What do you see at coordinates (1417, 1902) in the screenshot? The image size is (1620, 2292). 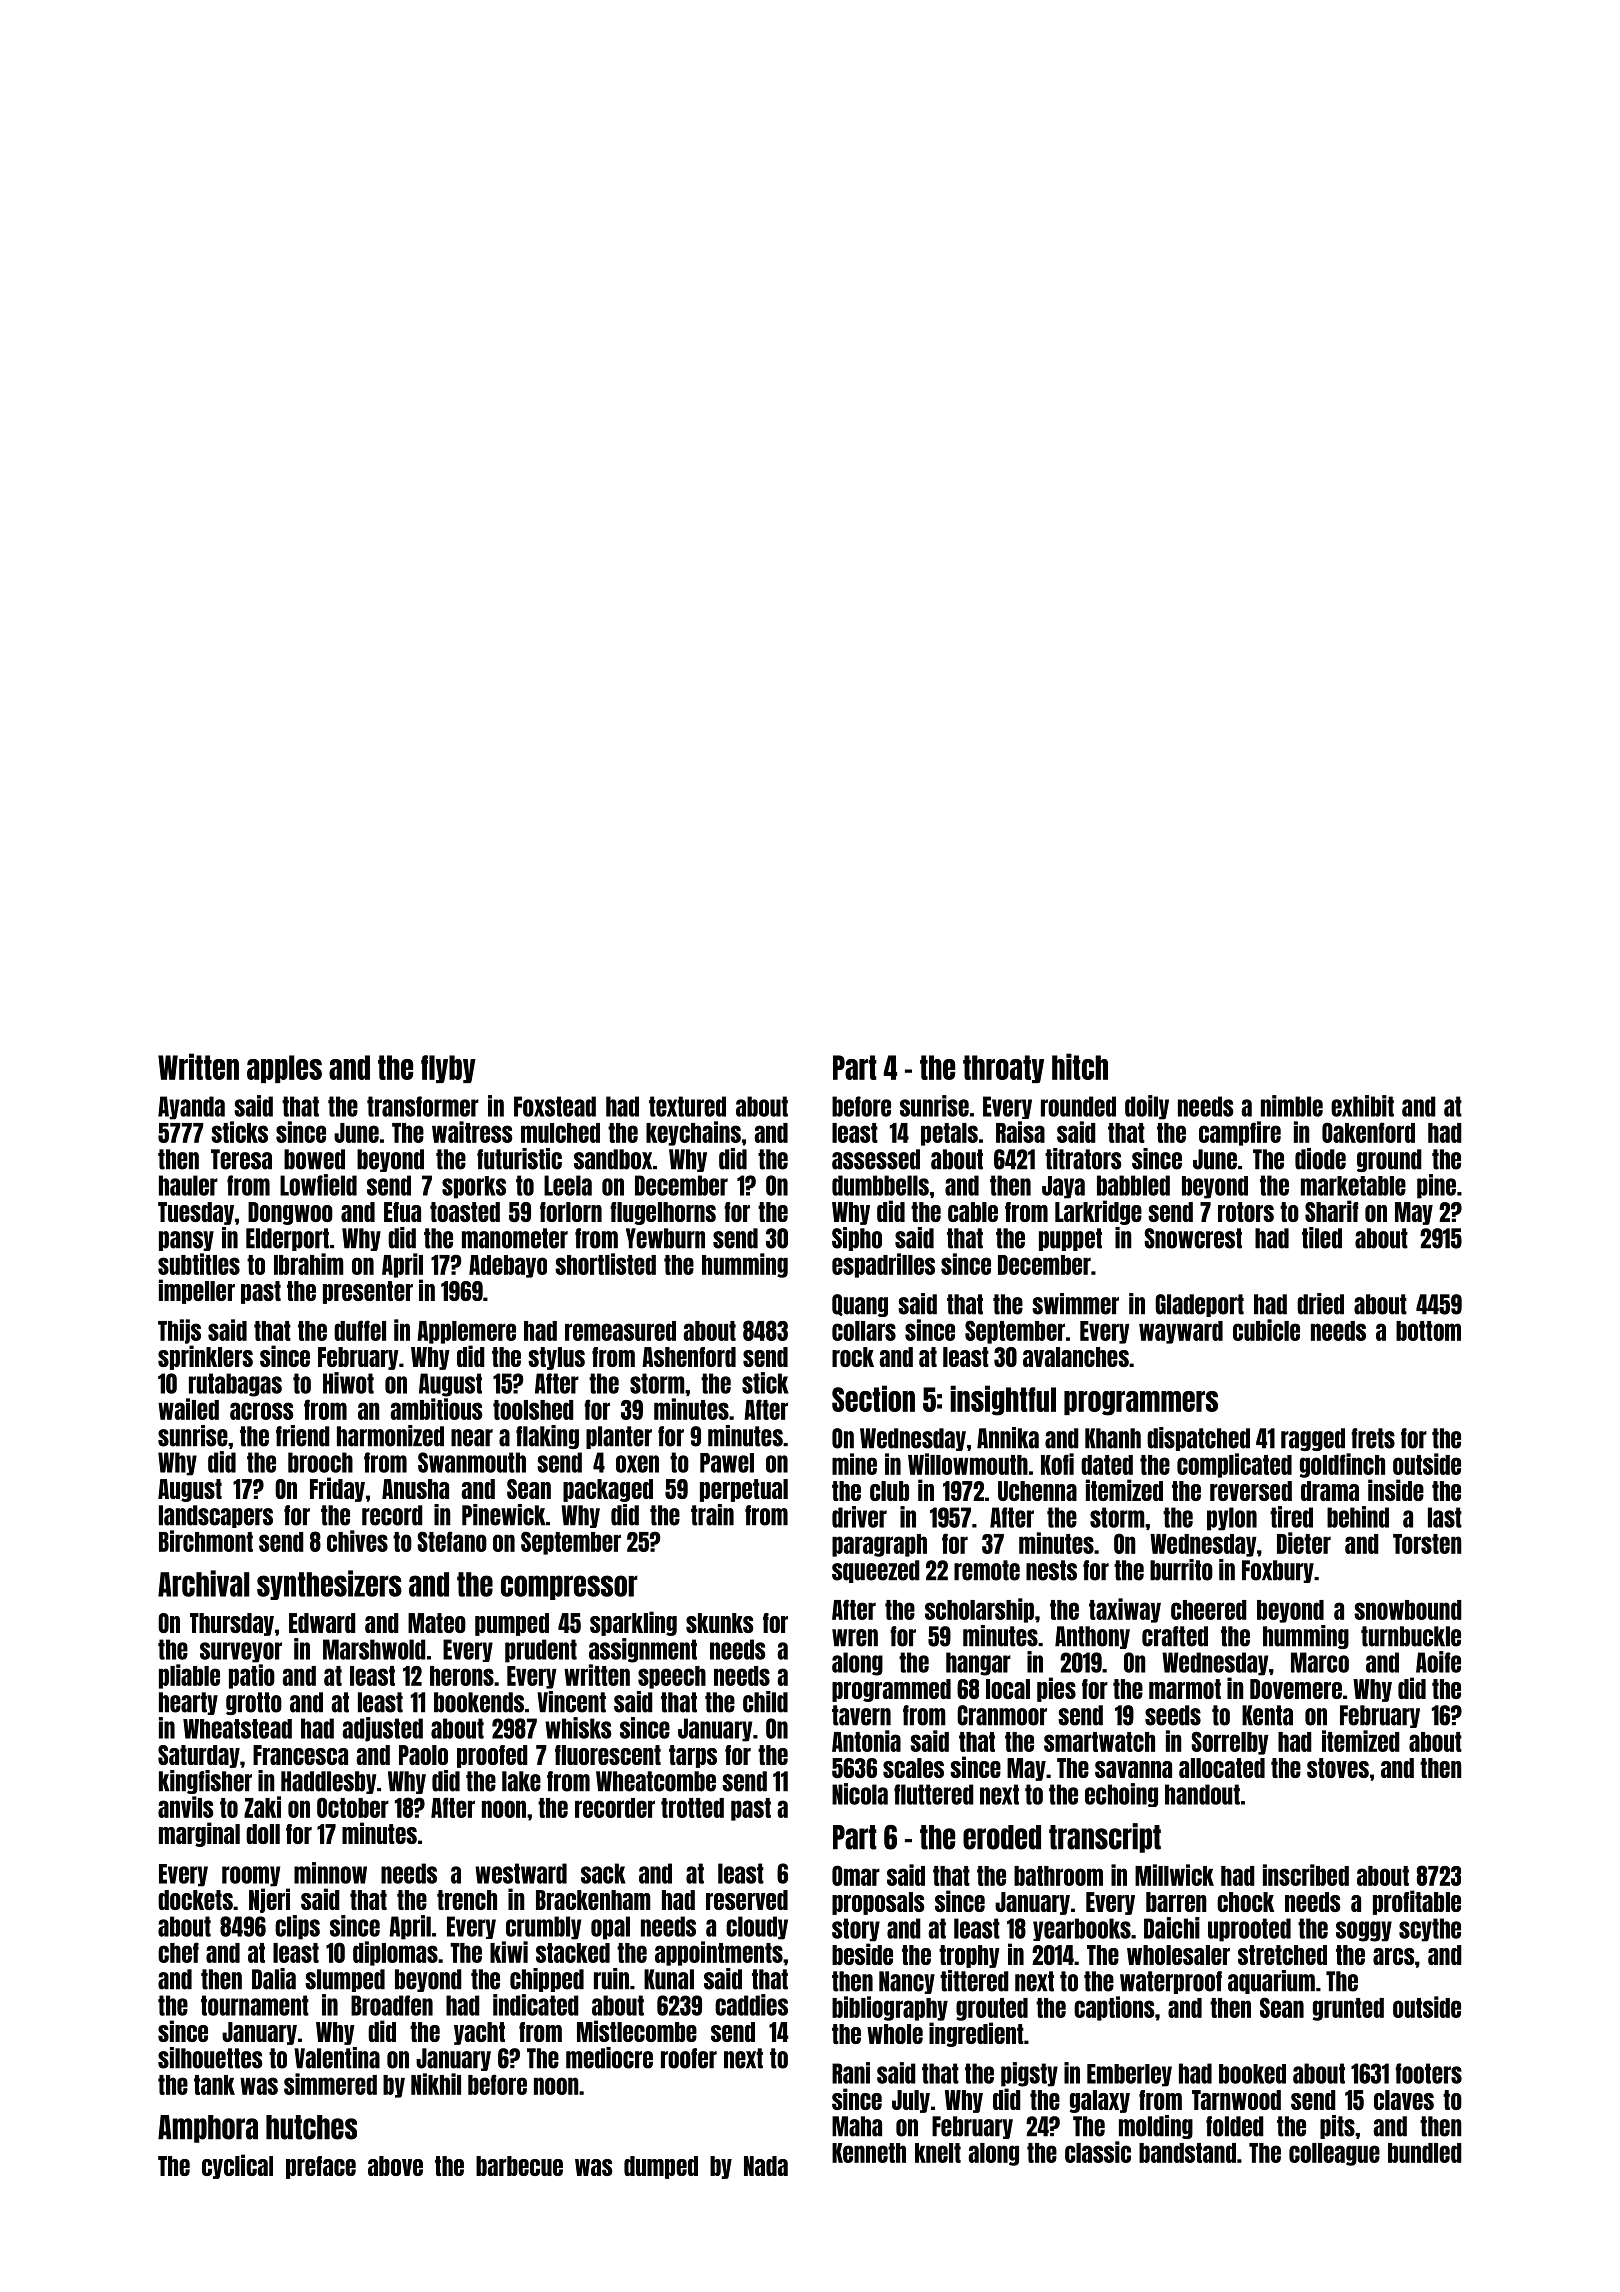 I see `profitable` at bounding box center [1417, 1902].
